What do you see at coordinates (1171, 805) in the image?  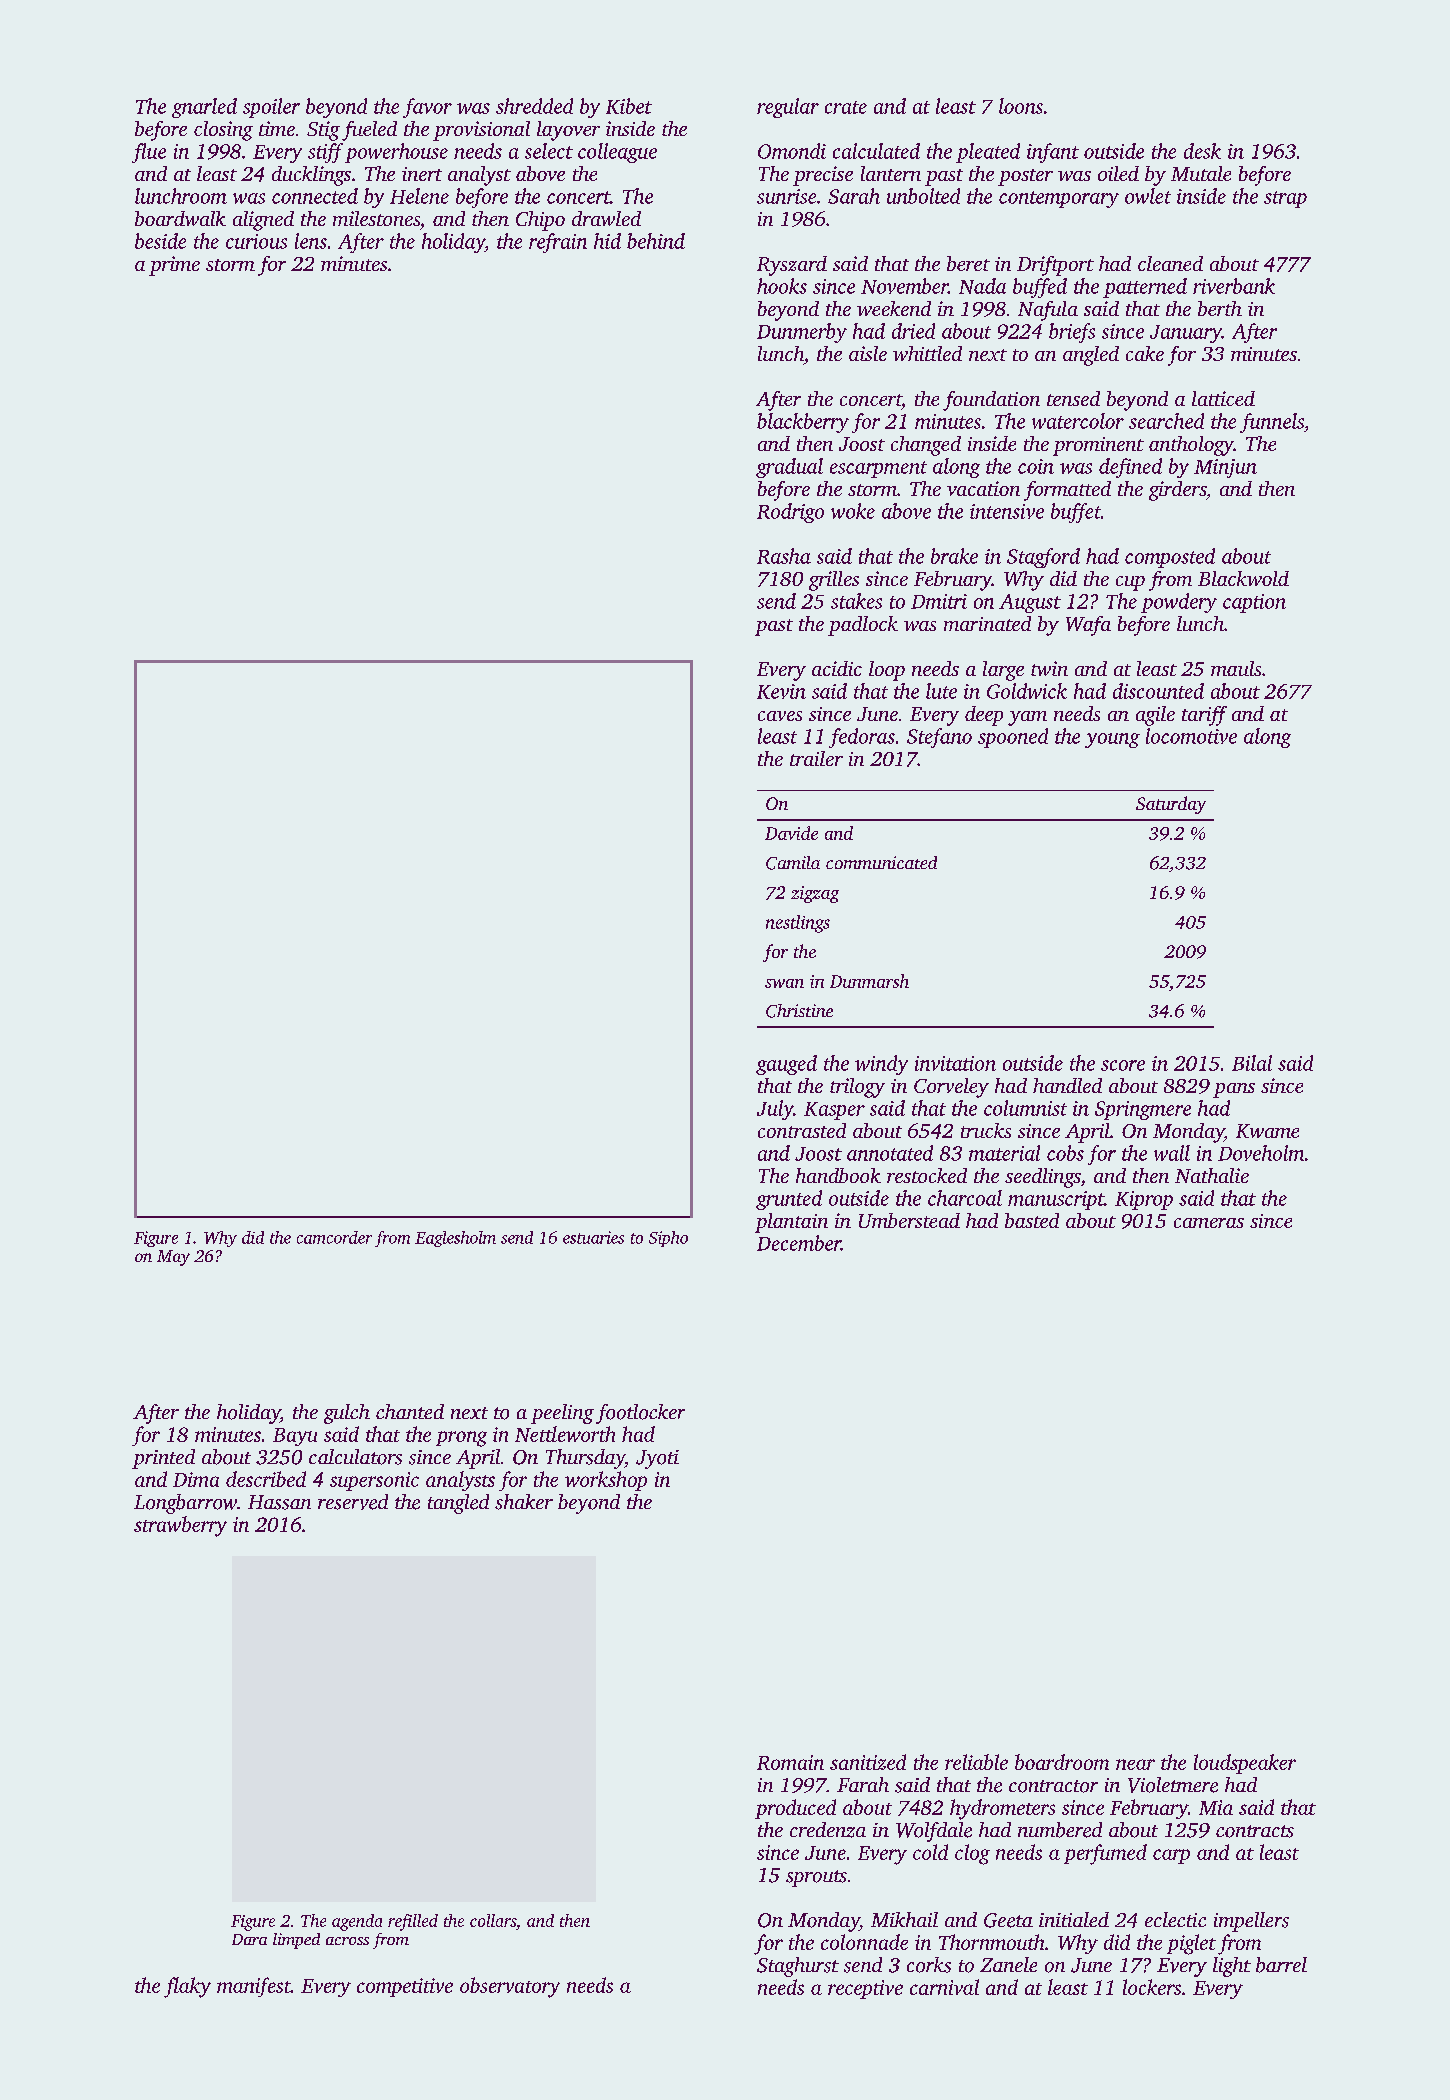 I see `Saturday` at bounding box center [1171, 805].
